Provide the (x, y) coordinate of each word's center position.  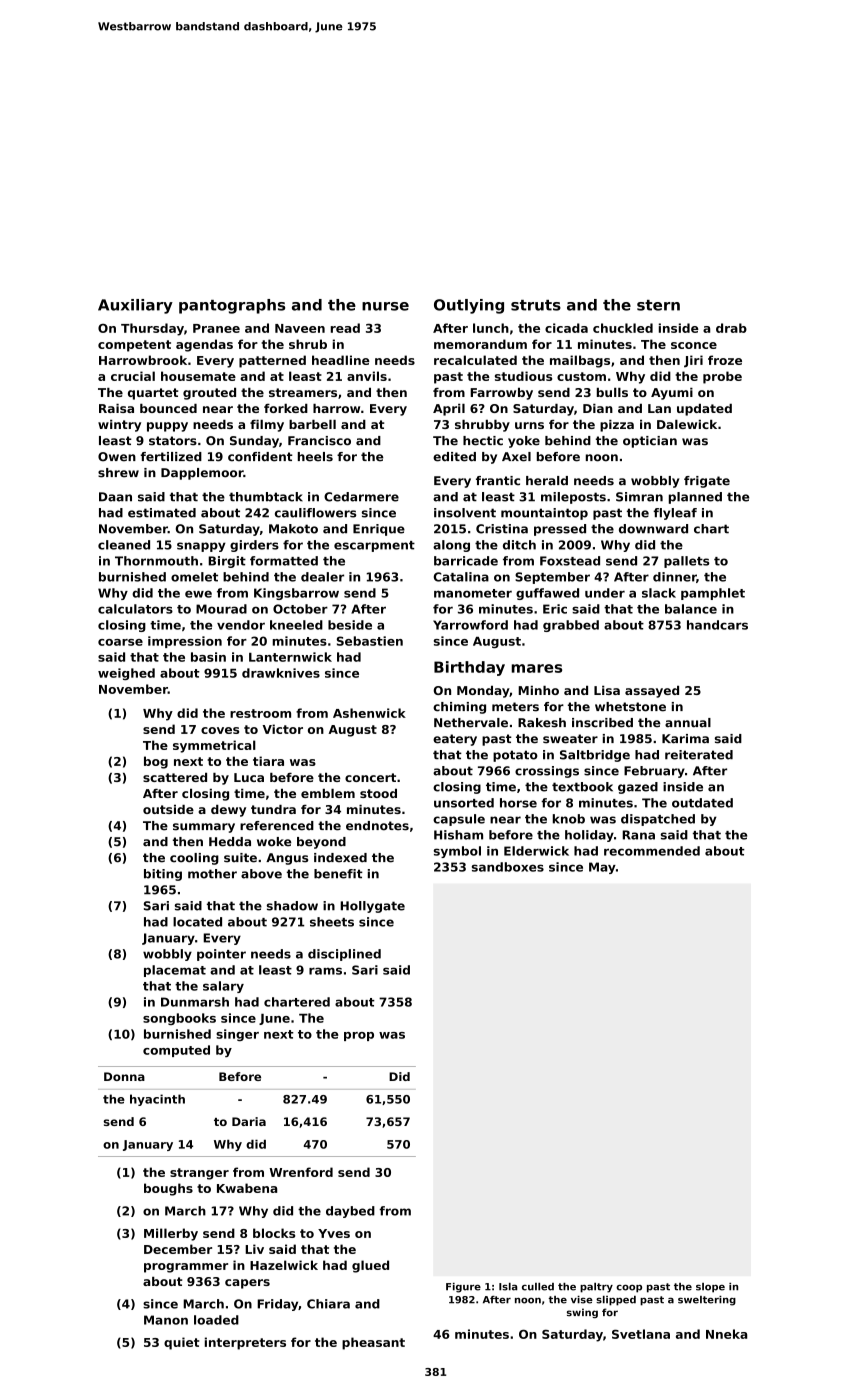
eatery (455, 740)
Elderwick (536, 851)
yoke (524, 442)
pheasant (373, 1343)
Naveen (300, 328)
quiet (181, 1343)
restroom (260, 713)
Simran (639, 497)
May (602, 868)
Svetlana (641, 1334)
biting (163, 875)
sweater (570, 739)
